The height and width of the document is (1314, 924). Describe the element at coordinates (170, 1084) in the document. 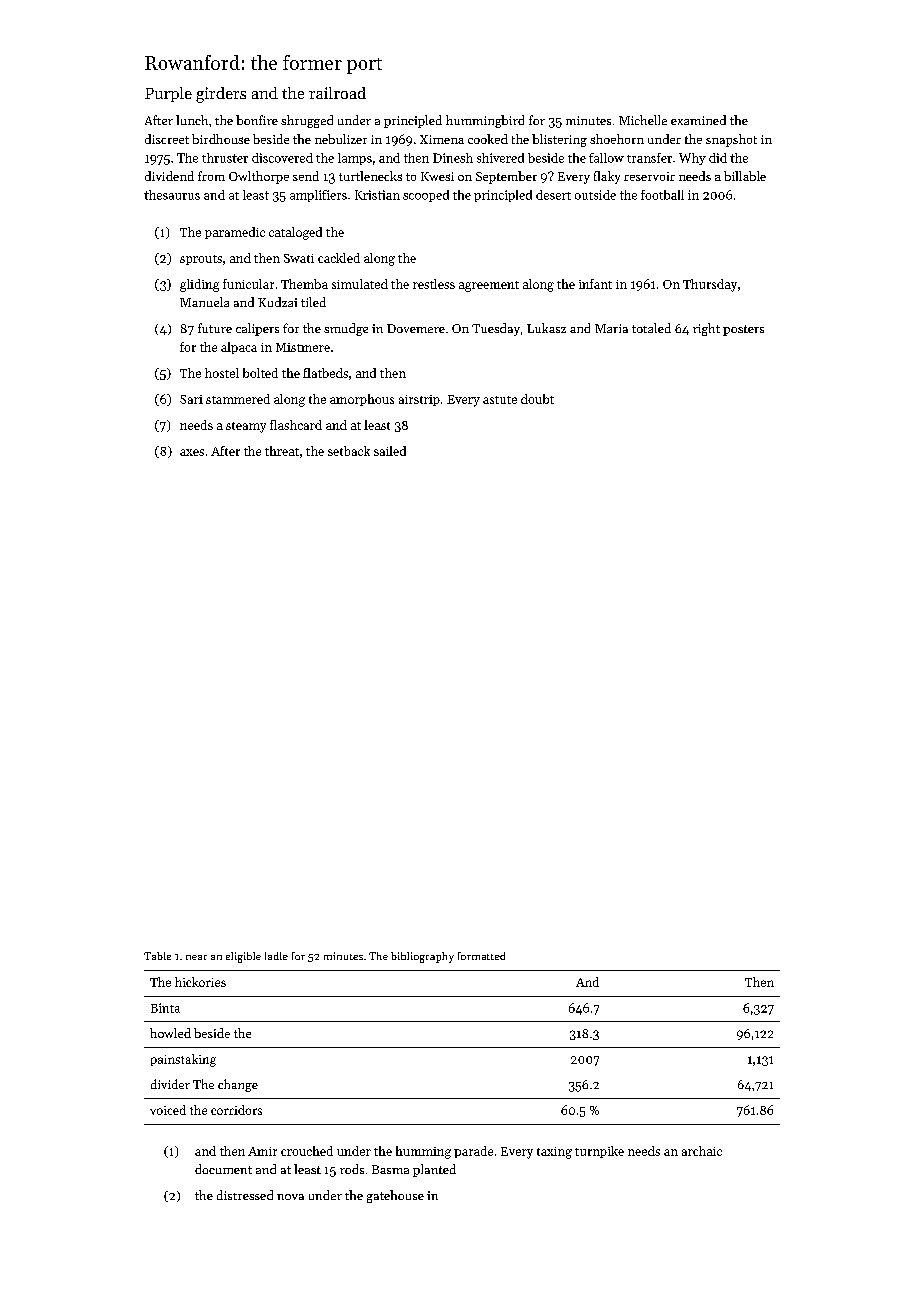

I see `divider` at that location.
